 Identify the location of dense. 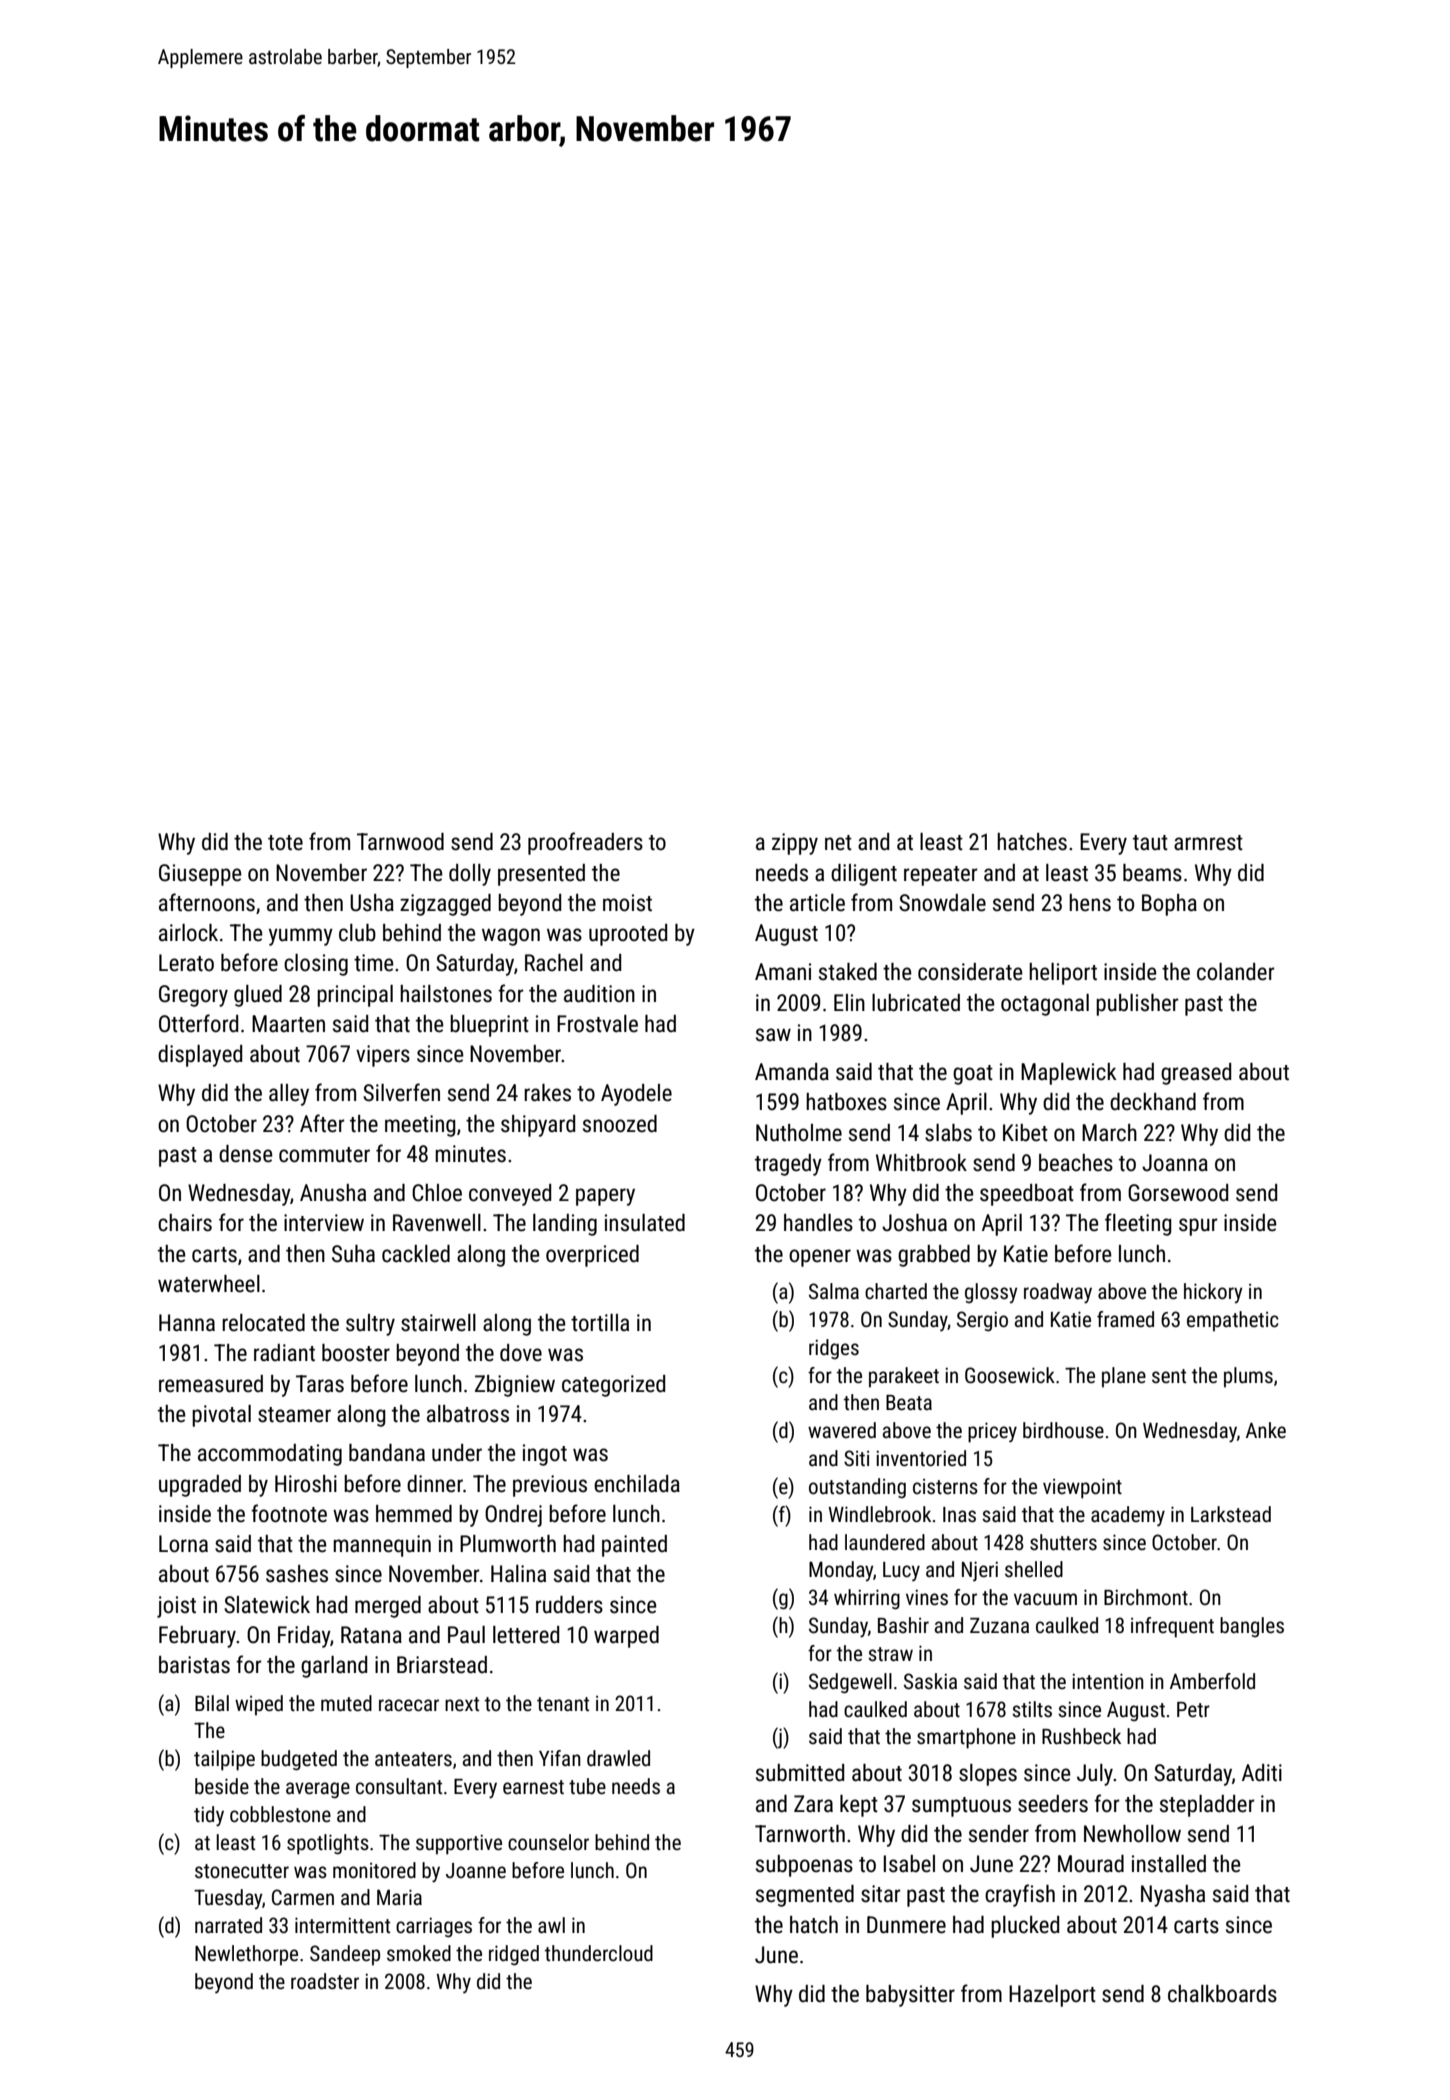
(246, 1154).
